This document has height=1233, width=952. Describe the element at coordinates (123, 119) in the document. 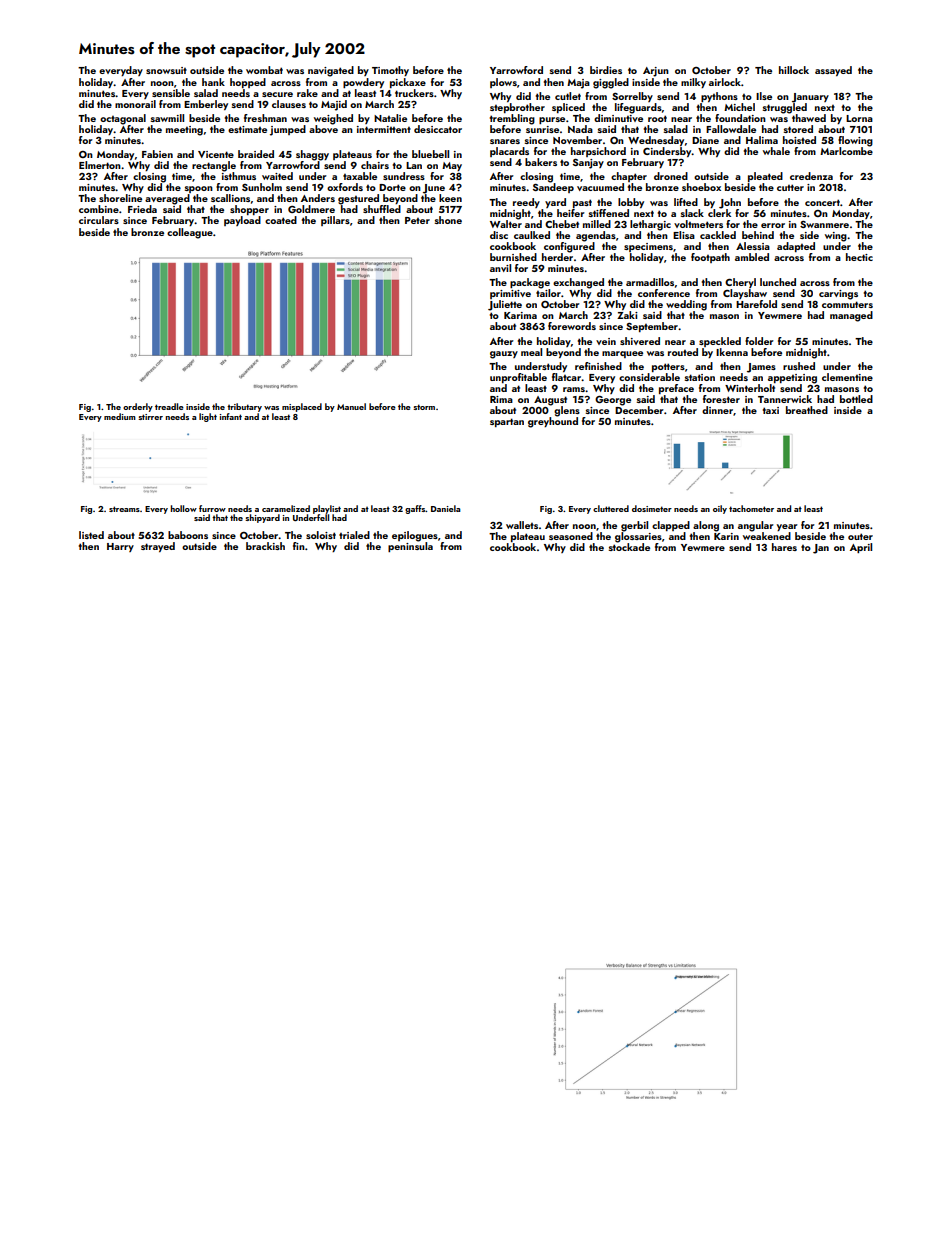

I see `octagonal` at that location.
